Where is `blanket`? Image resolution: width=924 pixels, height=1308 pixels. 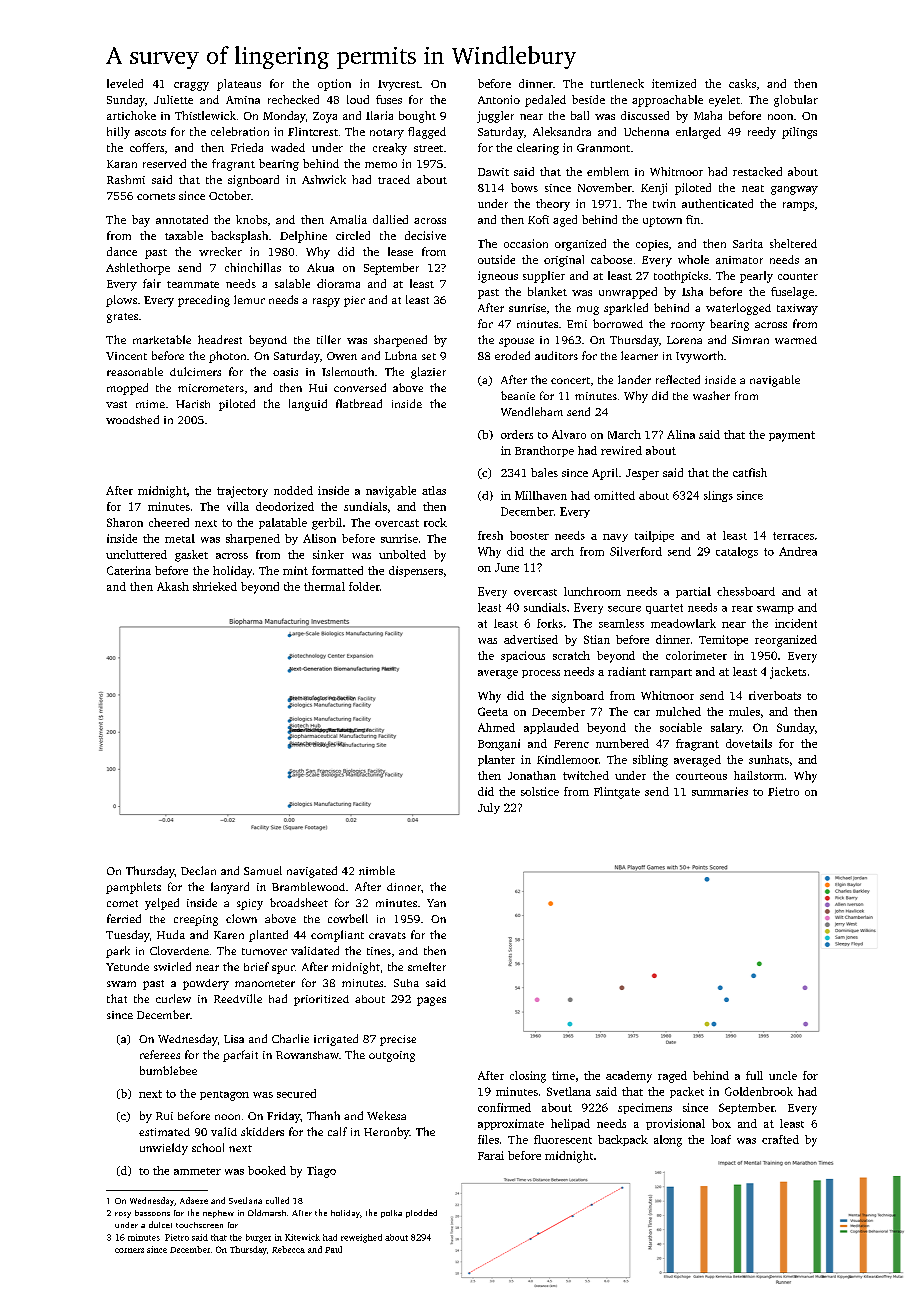
blanket is located at coordinates (547, 291).
